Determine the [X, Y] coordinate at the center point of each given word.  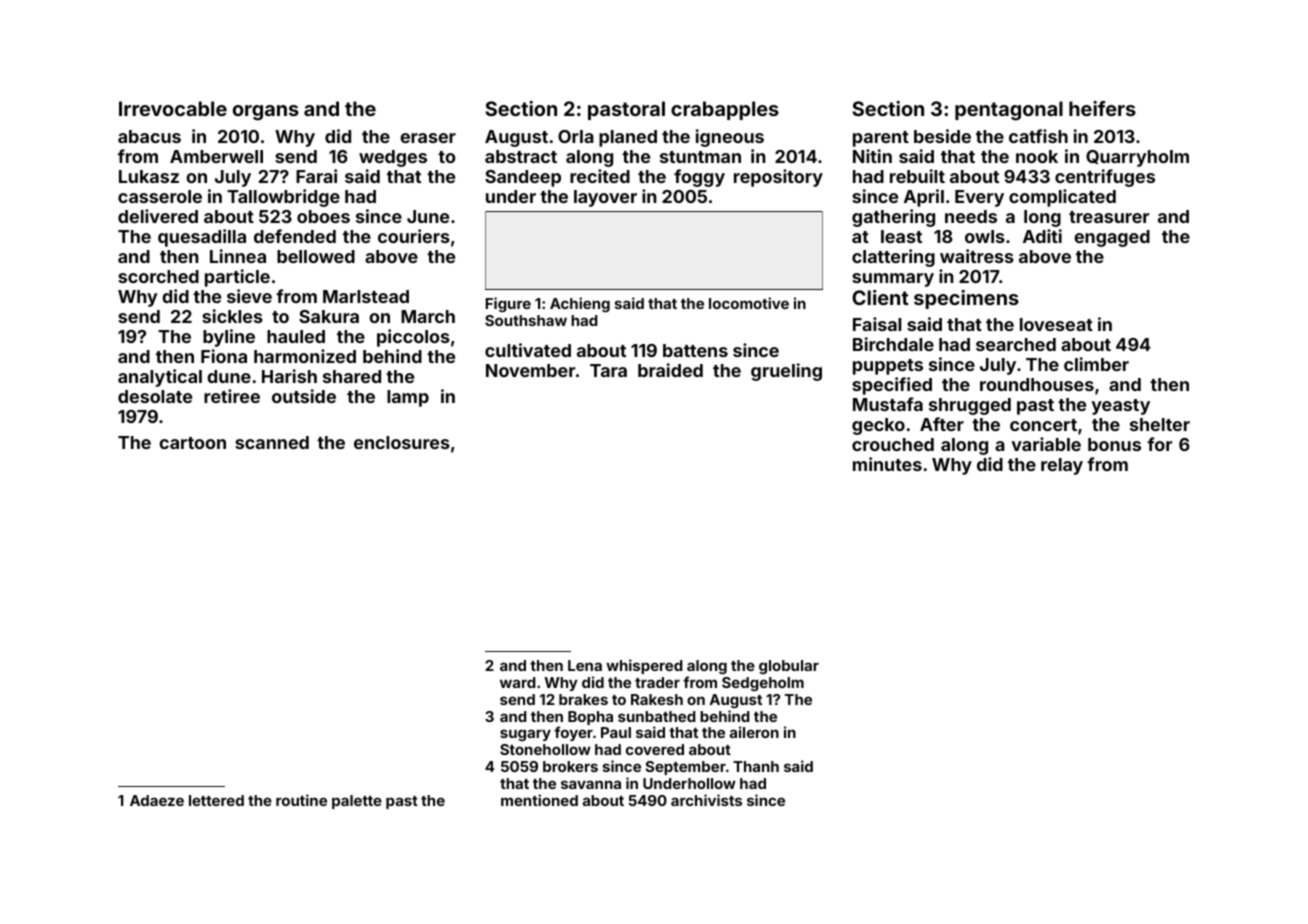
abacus [149, 136]
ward [518, 682]
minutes [887, 464]
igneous [730, 138]
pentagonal [1009, 111]
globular [789, 667]
